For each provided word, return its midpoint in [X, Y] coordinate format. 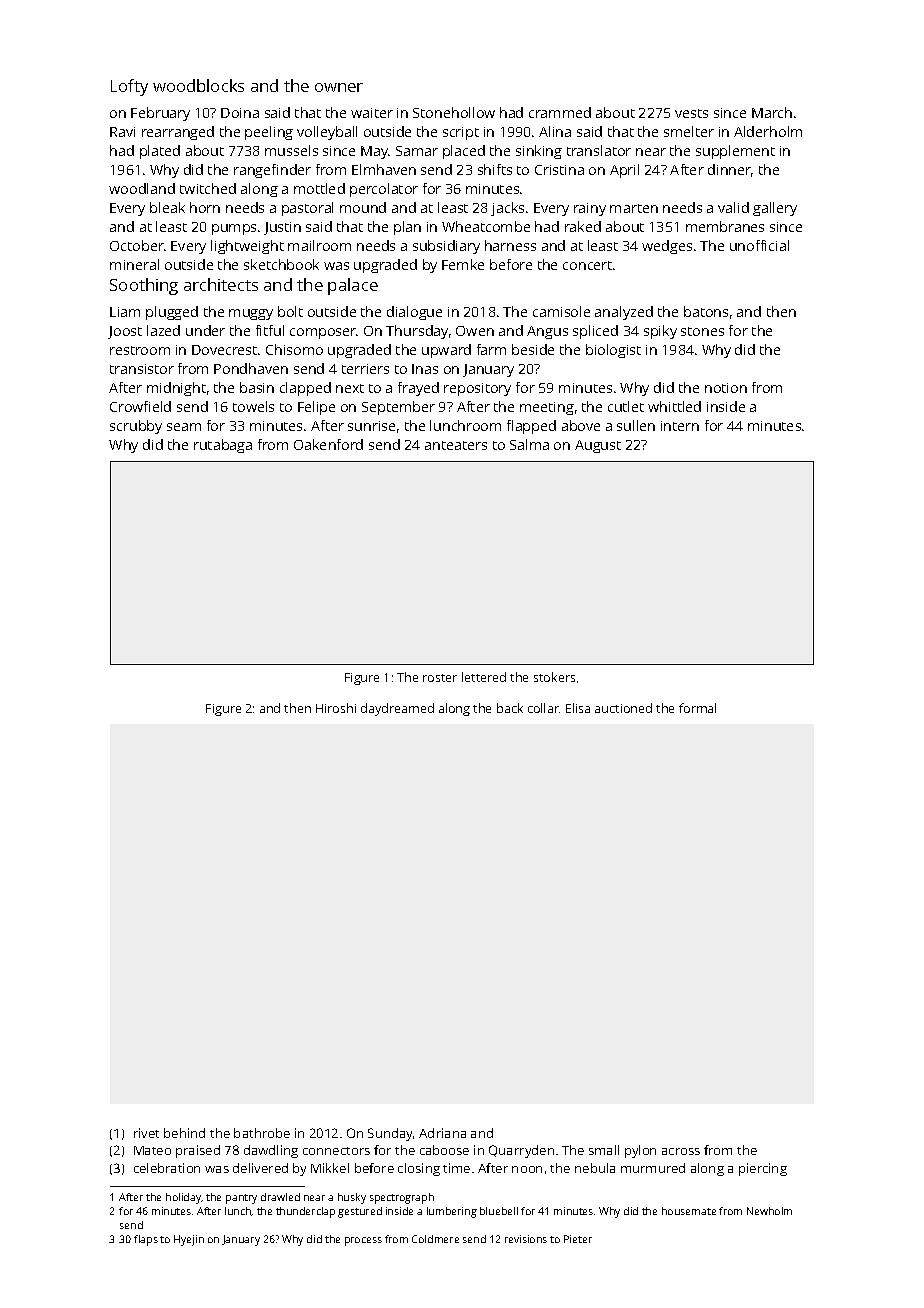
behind [184, 1133]
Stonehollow [454, 112]
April [624, 171]
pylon [640, 1151]
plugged [172, 313]
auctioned [623, 708]
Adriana [442, 1133]
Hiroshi [336, 708]
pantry [241, 1199]
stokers [554, 677]
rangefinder [272, 171]
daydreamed [397, 709]
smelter [689, 131]
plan [407, 228]
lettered [484, 677]
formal [697, 708]
